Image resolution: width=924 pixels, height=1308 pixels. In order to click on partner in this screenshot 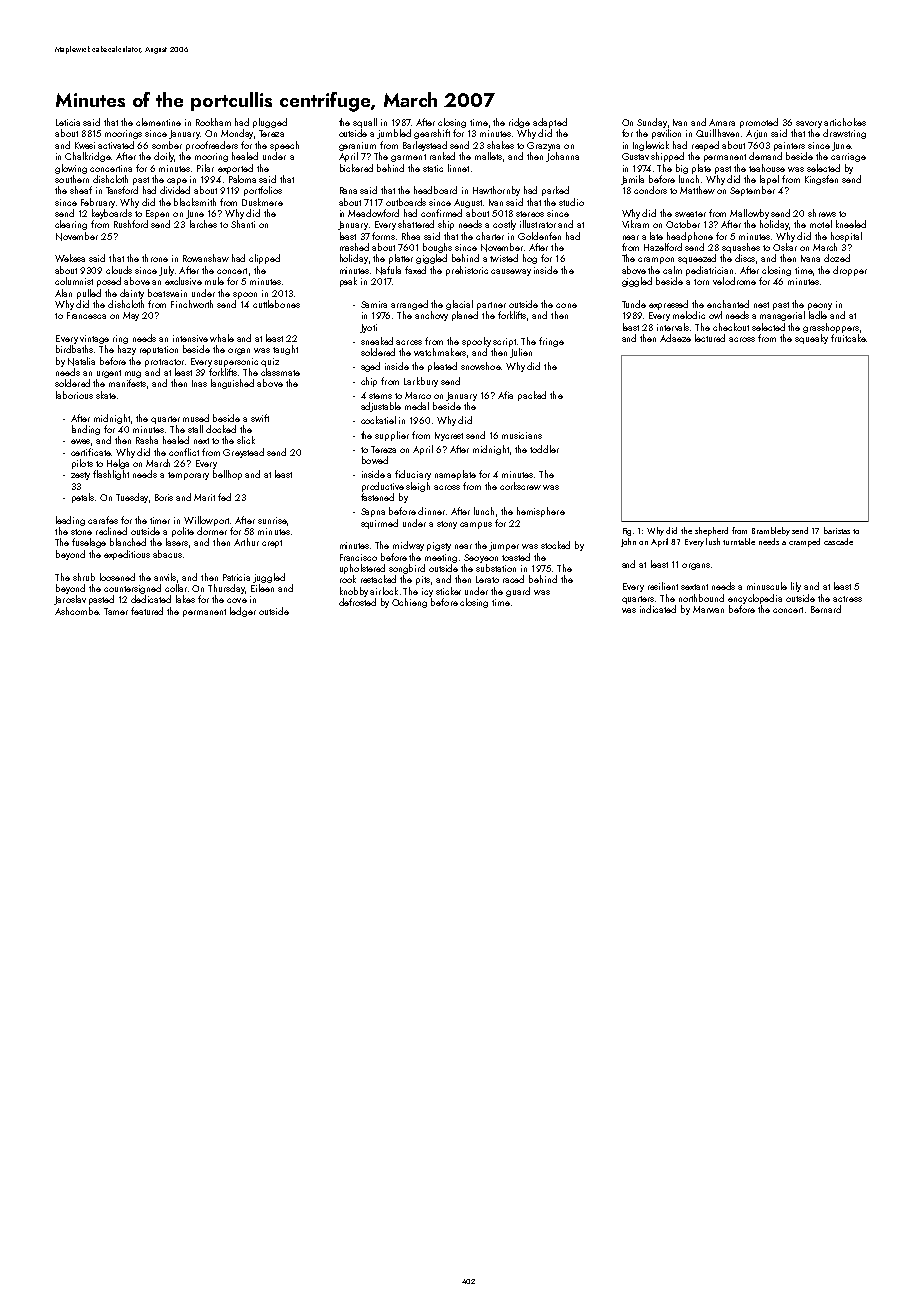, I will do `click(491, 306)`.
